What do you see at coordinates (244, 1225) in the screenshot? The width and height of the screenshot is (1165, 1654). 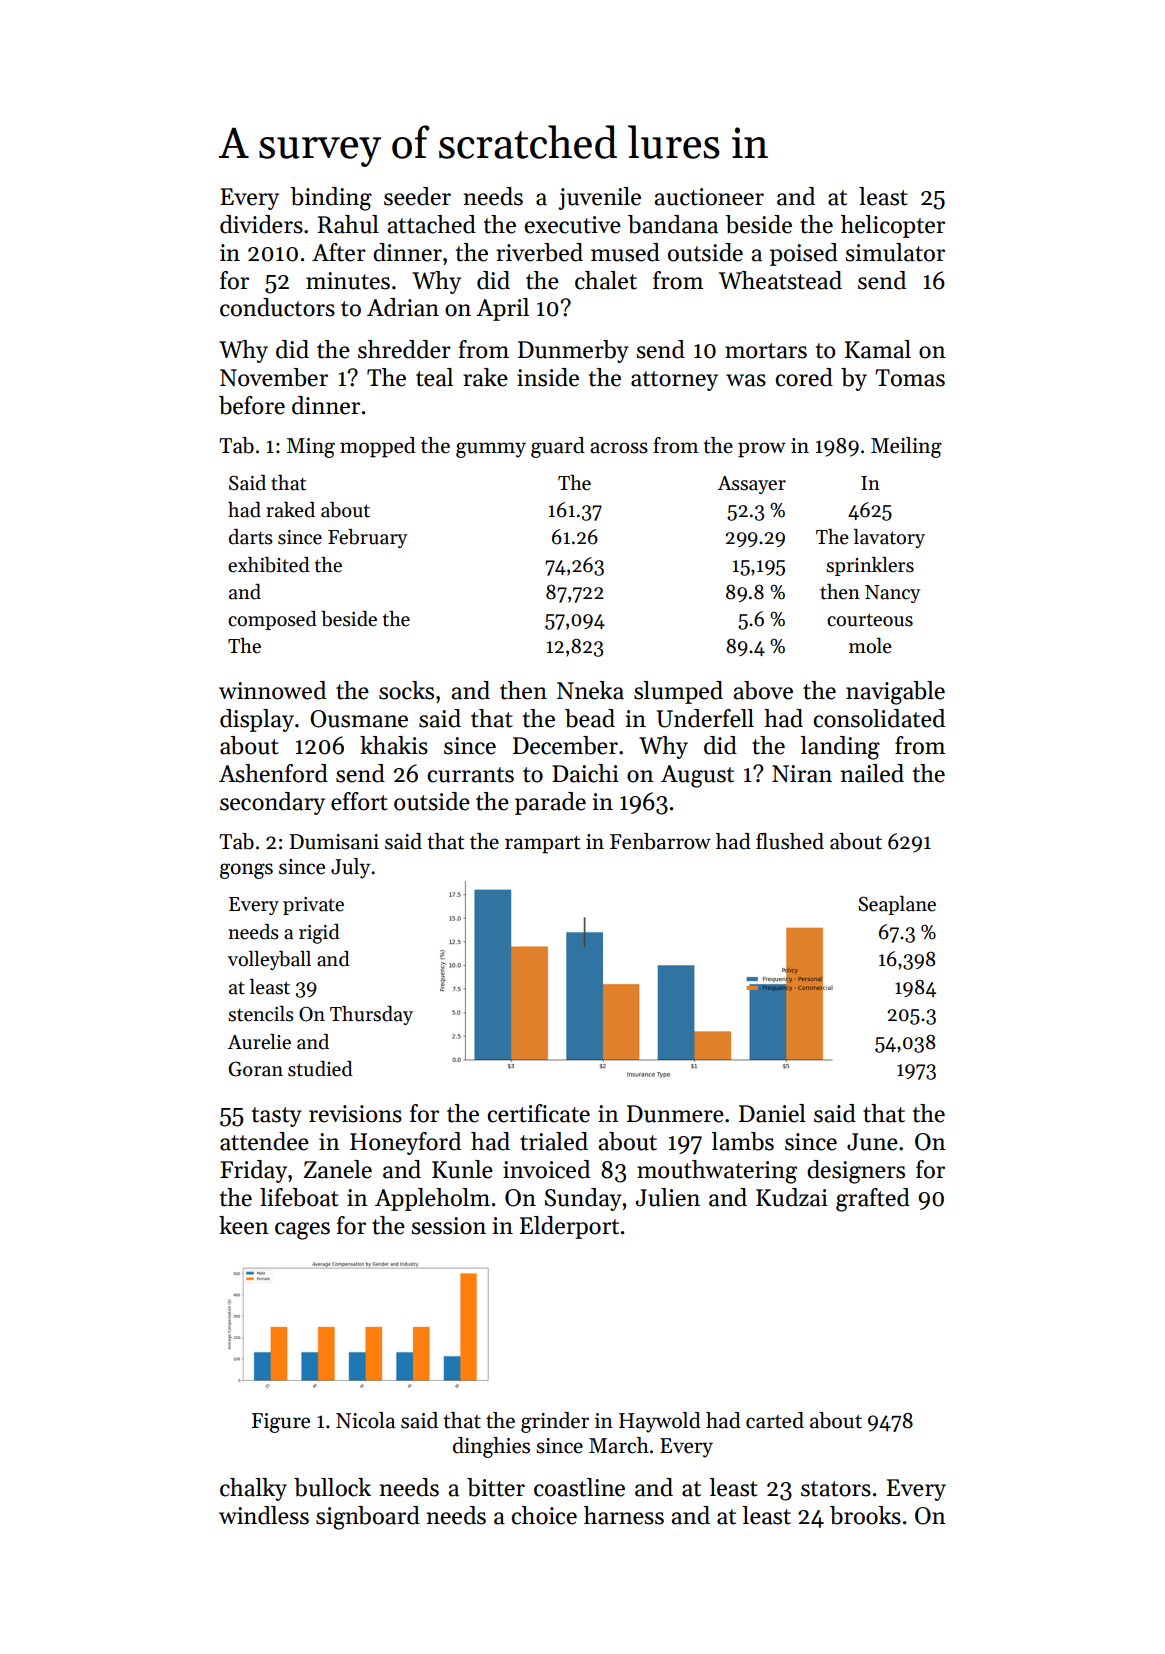 I see `keen` at bounding box center [244, 1225].
